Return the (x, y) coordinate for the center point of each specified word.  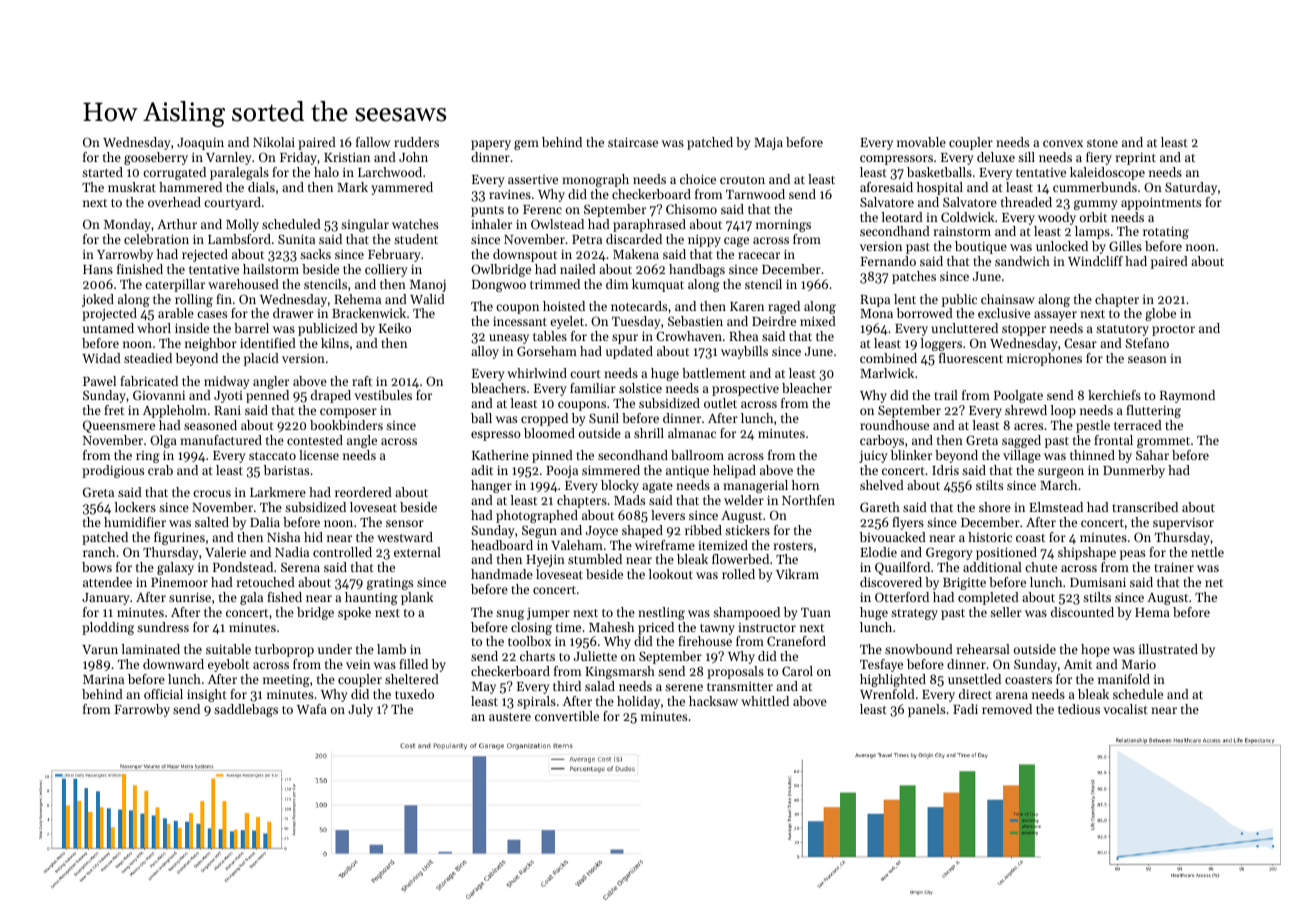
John (413, 157)
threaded (1026, 202)
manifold (1124, 679)
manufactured (221, 440)
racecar (759, 255)
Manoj (428, 286)
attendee (107, 582)
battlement (714, 373)
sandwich (1022, 261)
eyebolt (228, 665)
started (102, 172)
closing (531, 628)
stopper (1024, 330)
